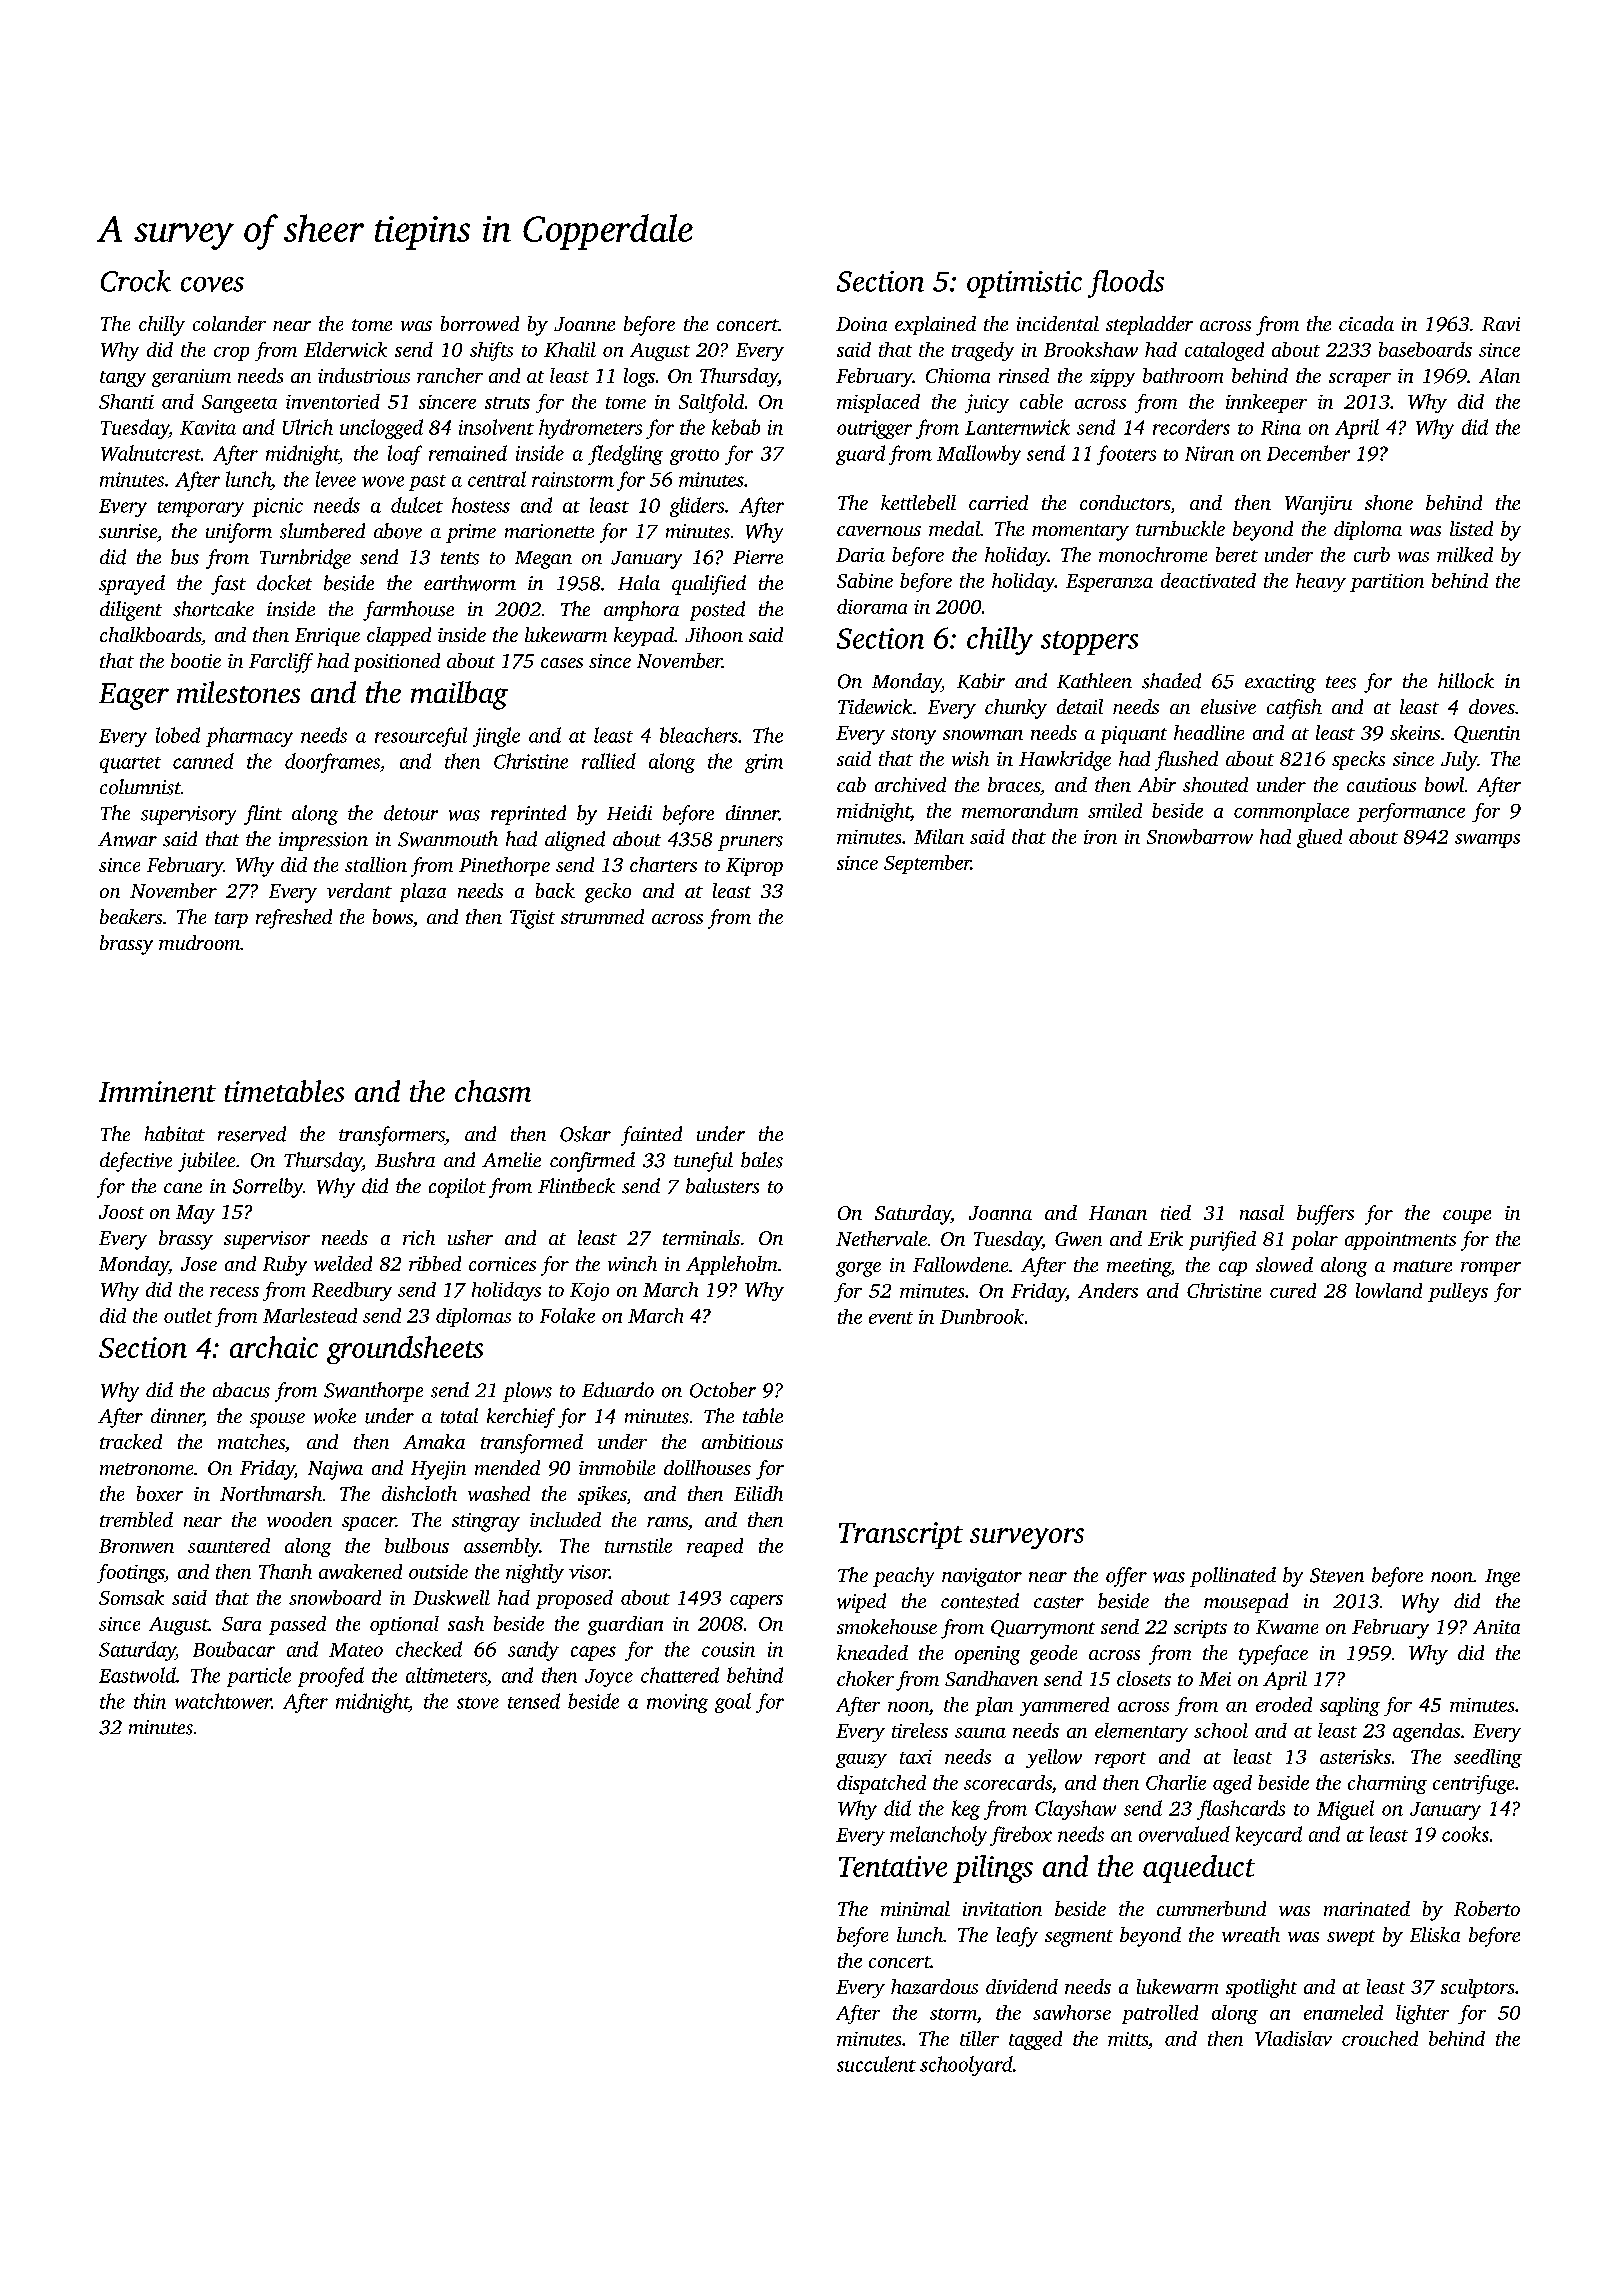 This page has width=1620, height=2292. Describe the element at coordinates (212, 284) in the page. I see `coves` at that location.
